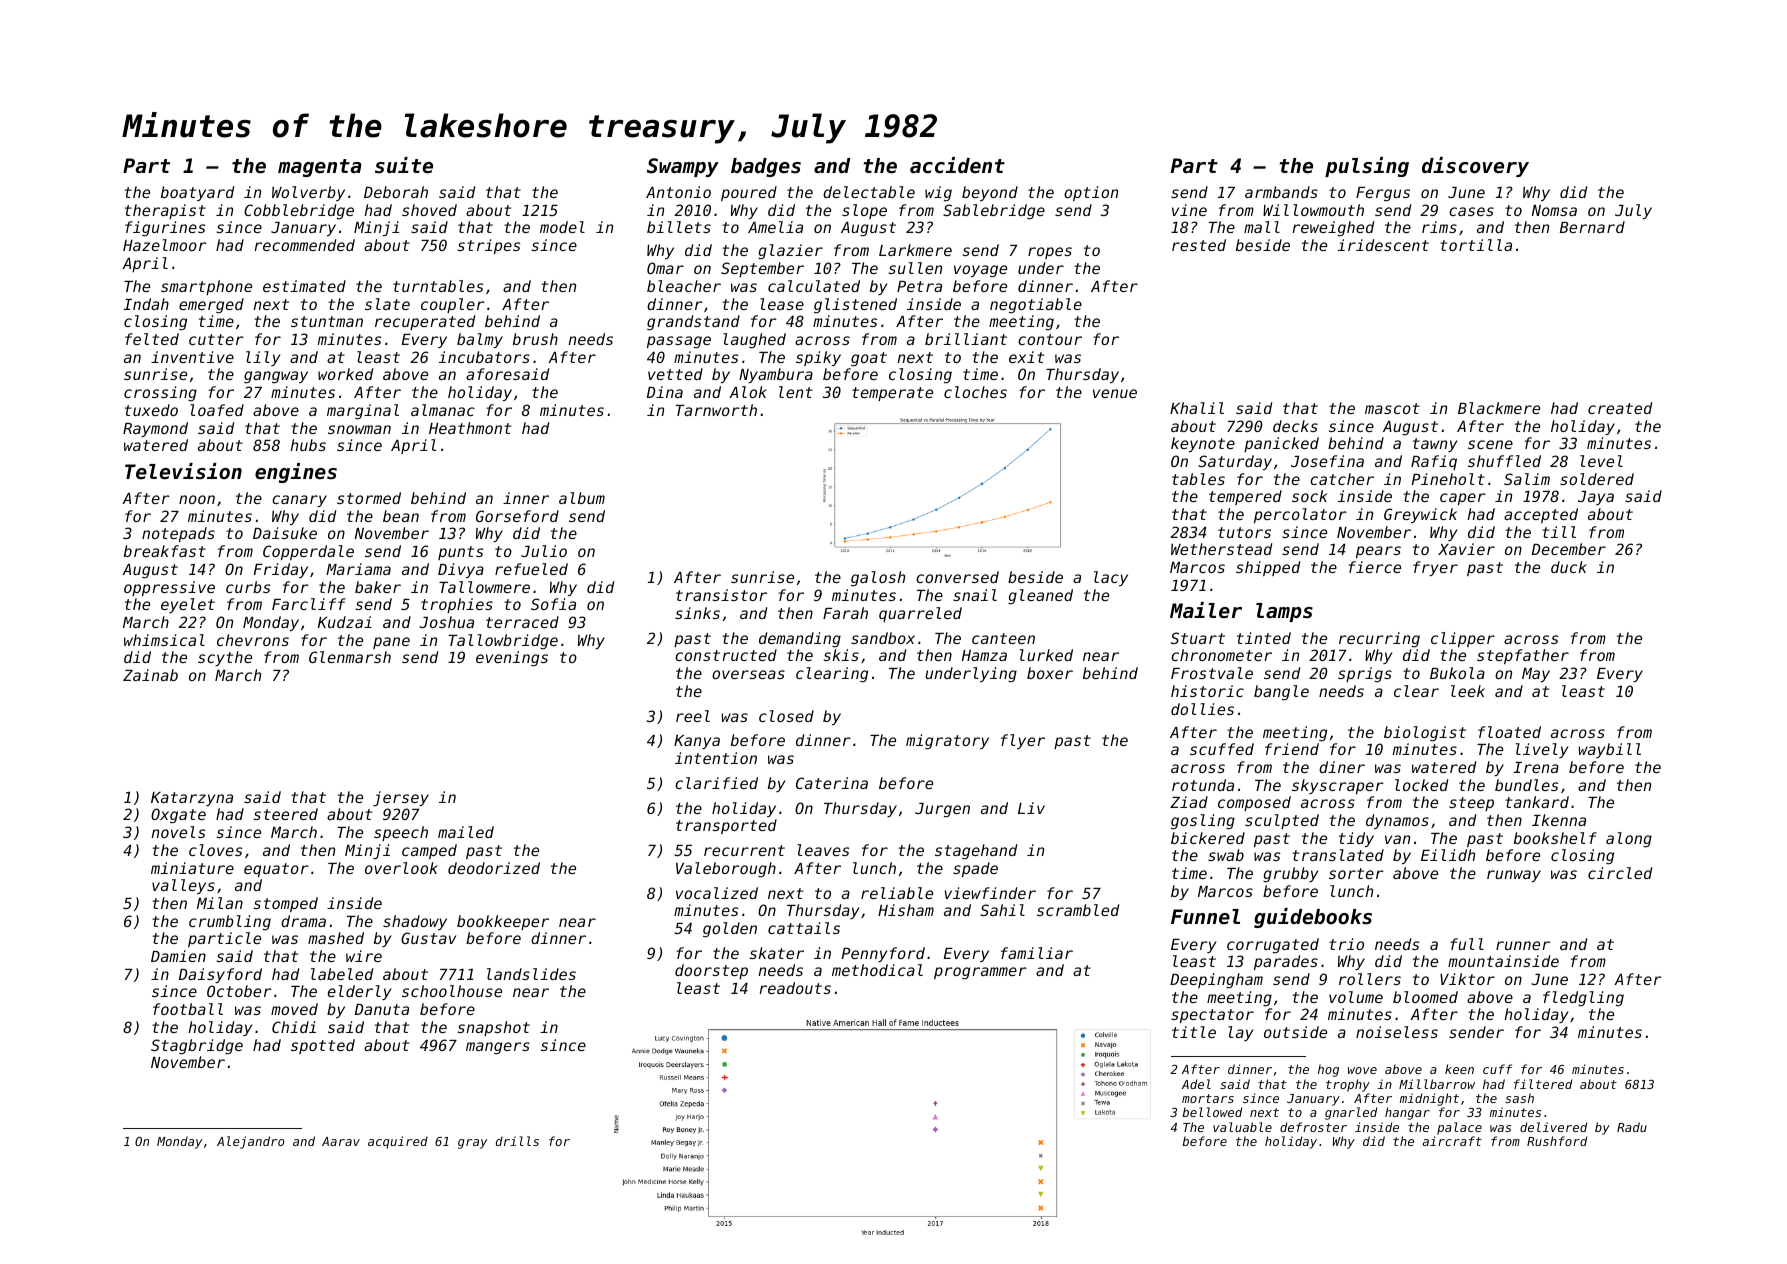  What do you see at coordinates (919, 286) in the screenshot?
I see `Petra` at bounding box center [919, 286].
